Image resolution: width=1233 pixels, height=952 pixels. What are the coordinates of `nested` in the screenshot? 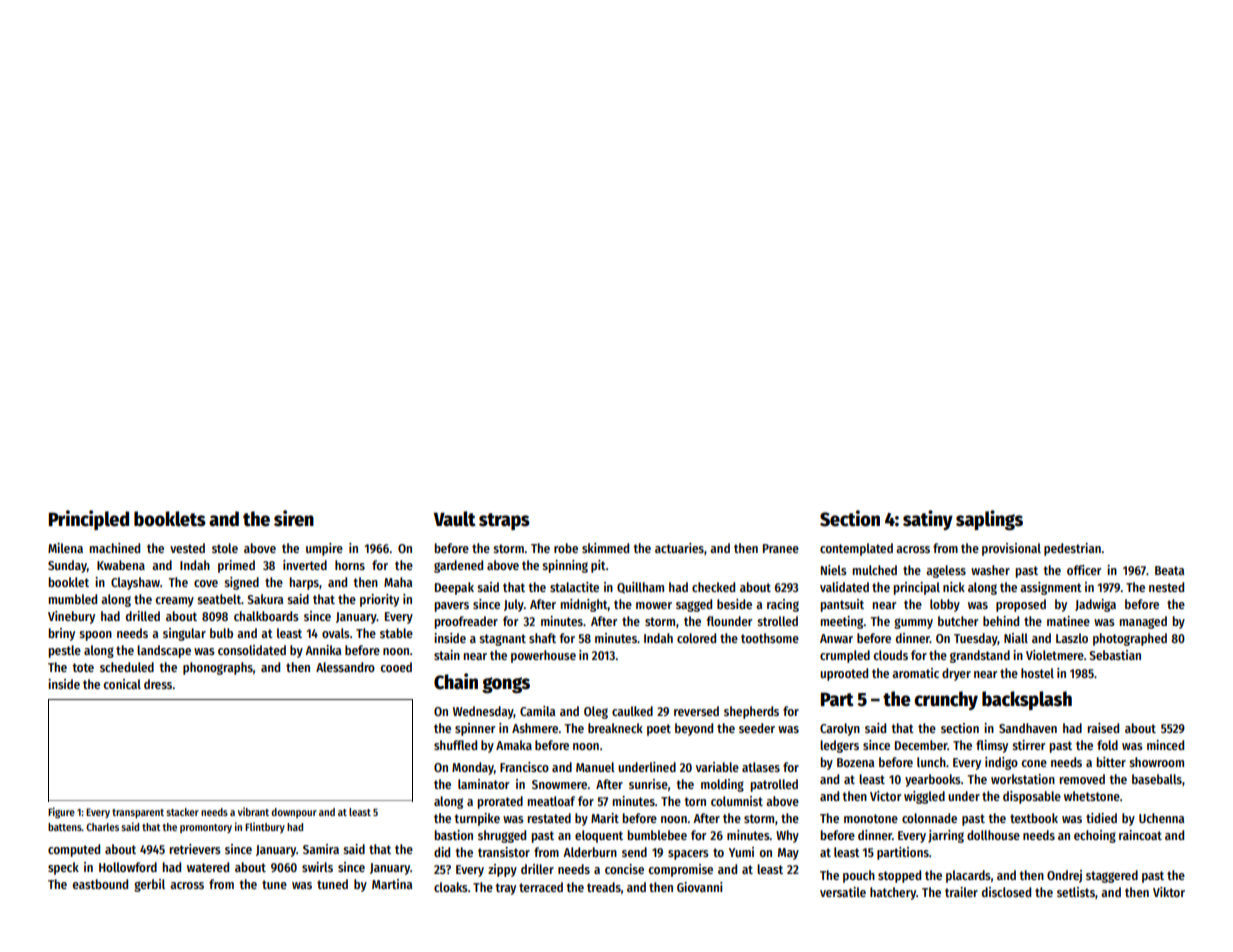 It's located at (1166, 587).
